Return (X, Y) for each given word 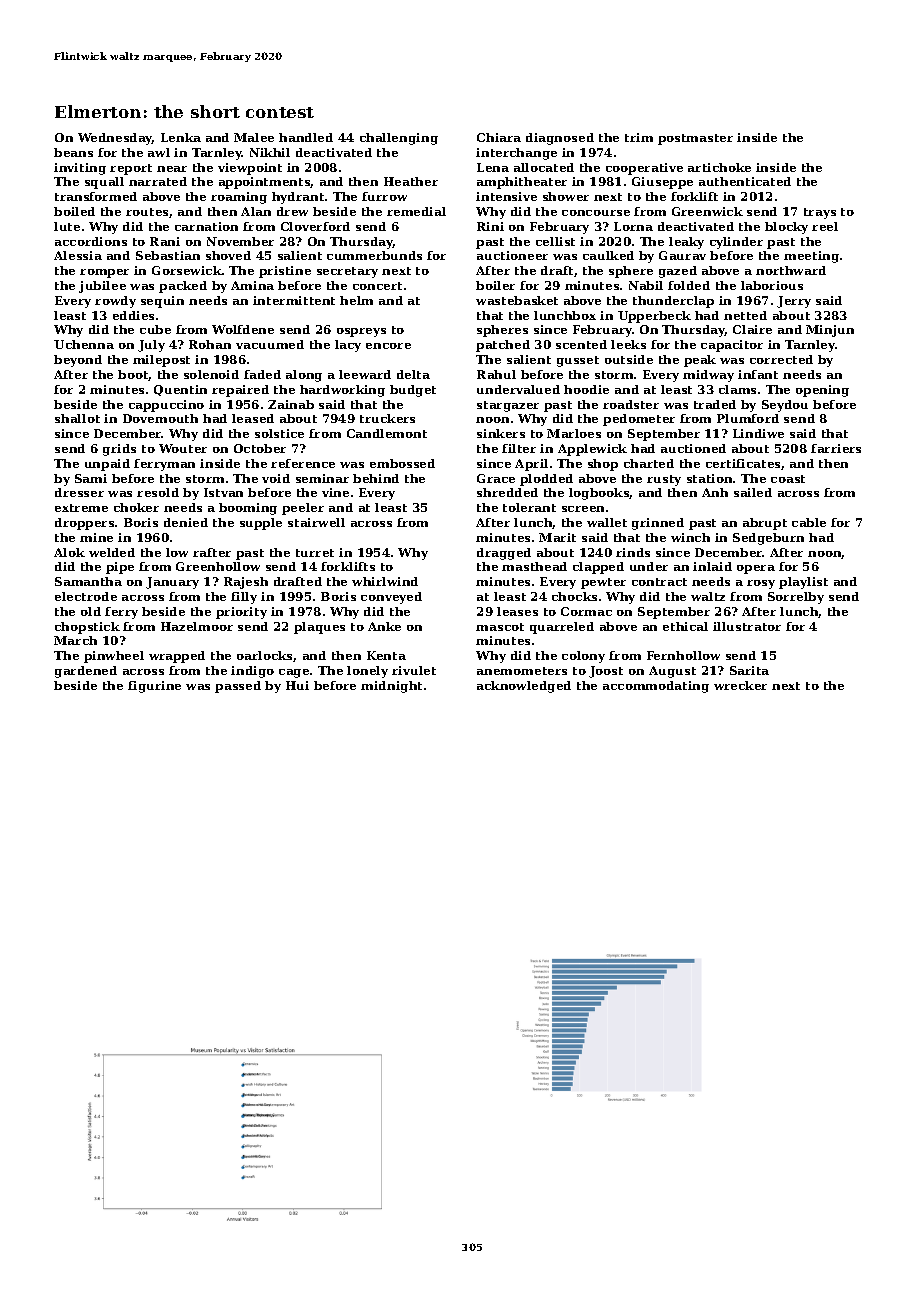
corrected (781, 359)
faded (262, 374)
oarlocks (265, 656)
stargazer (508, 406)
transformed (96, 196)
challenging (399, 139)
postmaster (695, 139)
